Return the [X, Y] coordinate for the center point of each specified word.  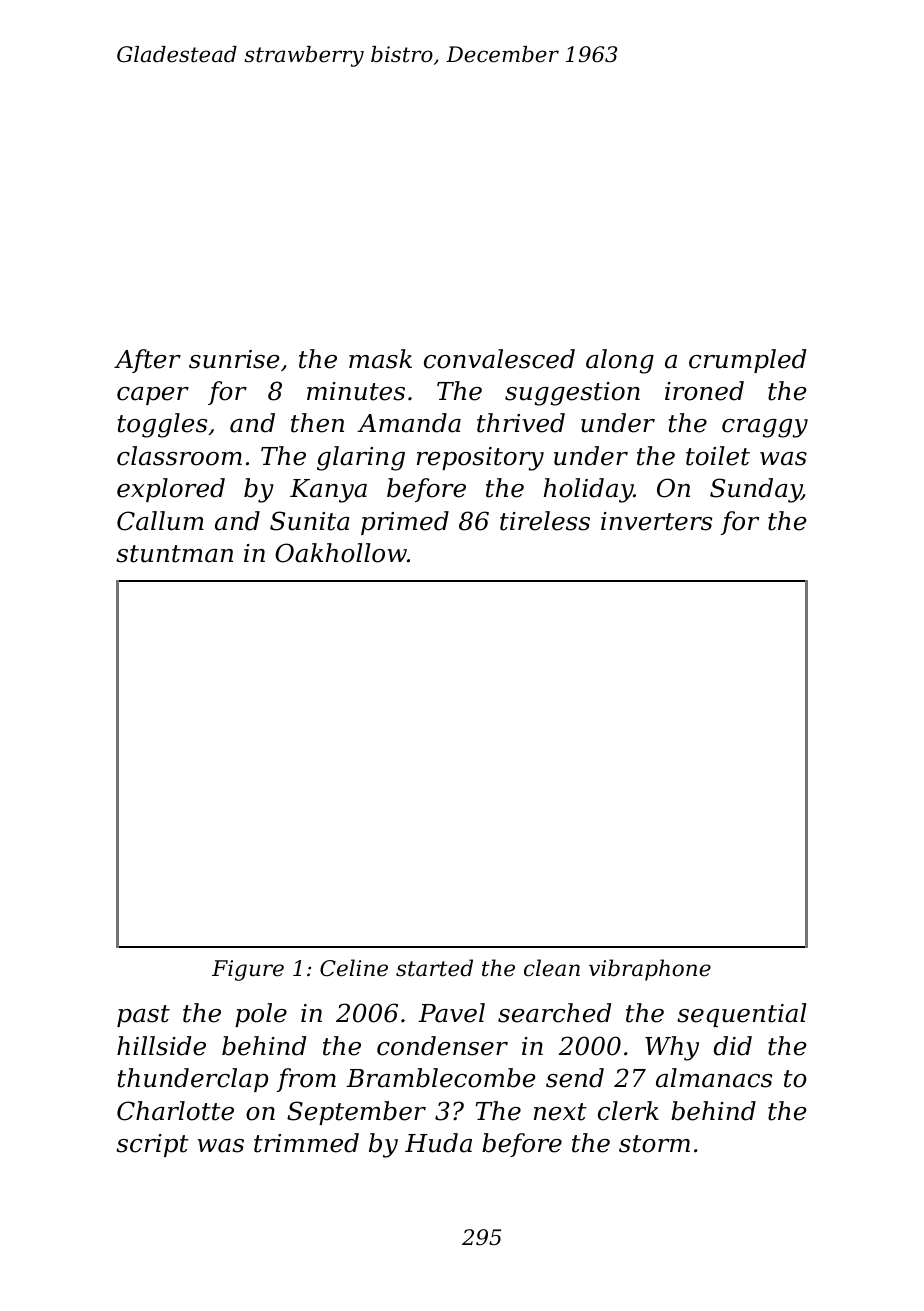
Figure [248, 970]
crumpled [747, 361]
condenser [442, 1046]
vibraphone [650, 970]
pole [261, 1015]
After [147, 361]
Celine [354, 968]
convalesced [499, 359]
